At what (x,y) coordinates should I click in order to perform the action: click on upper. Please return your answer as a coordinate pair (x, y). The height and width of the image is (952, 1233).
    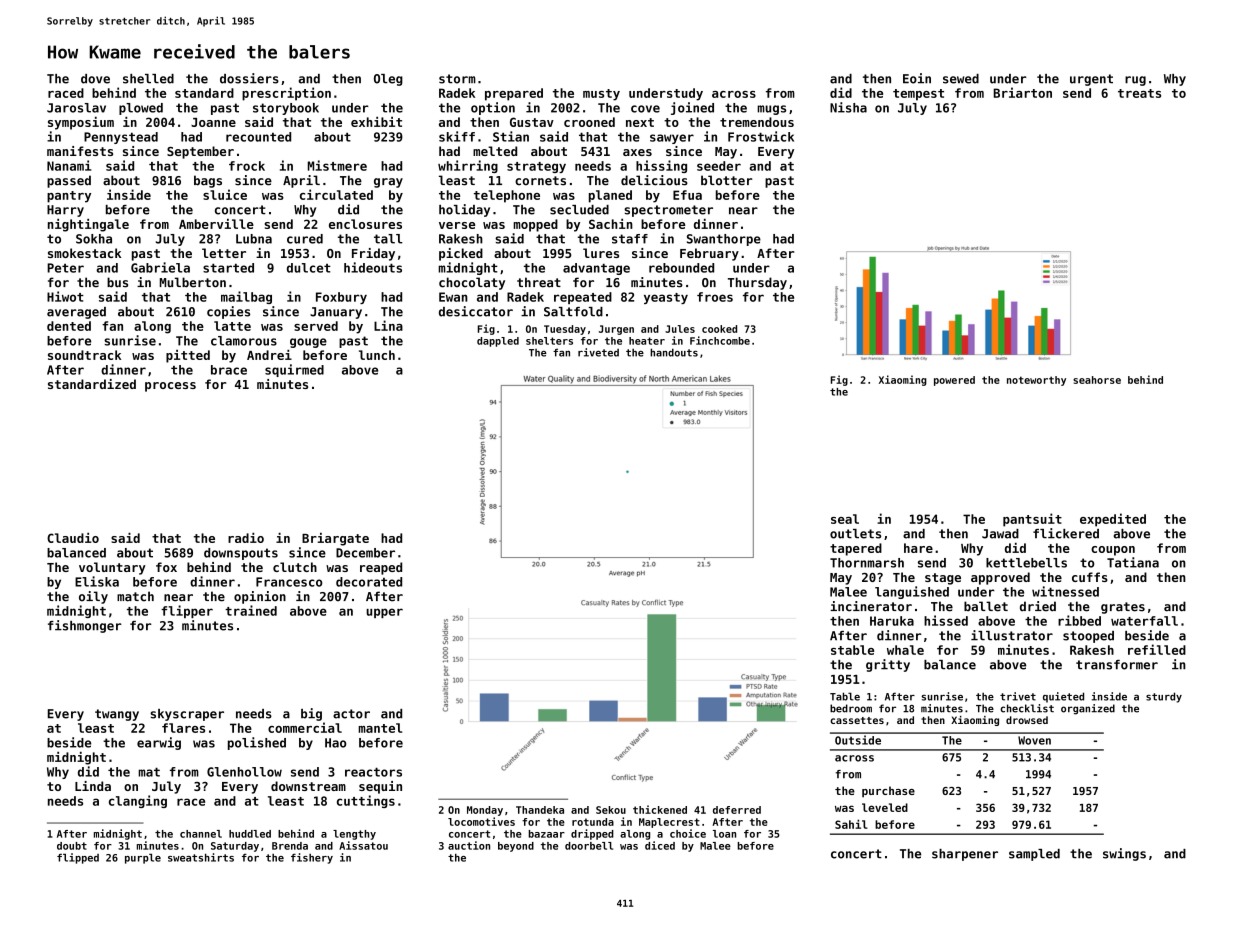
    Looking at the image, I should click on (384, 613).
